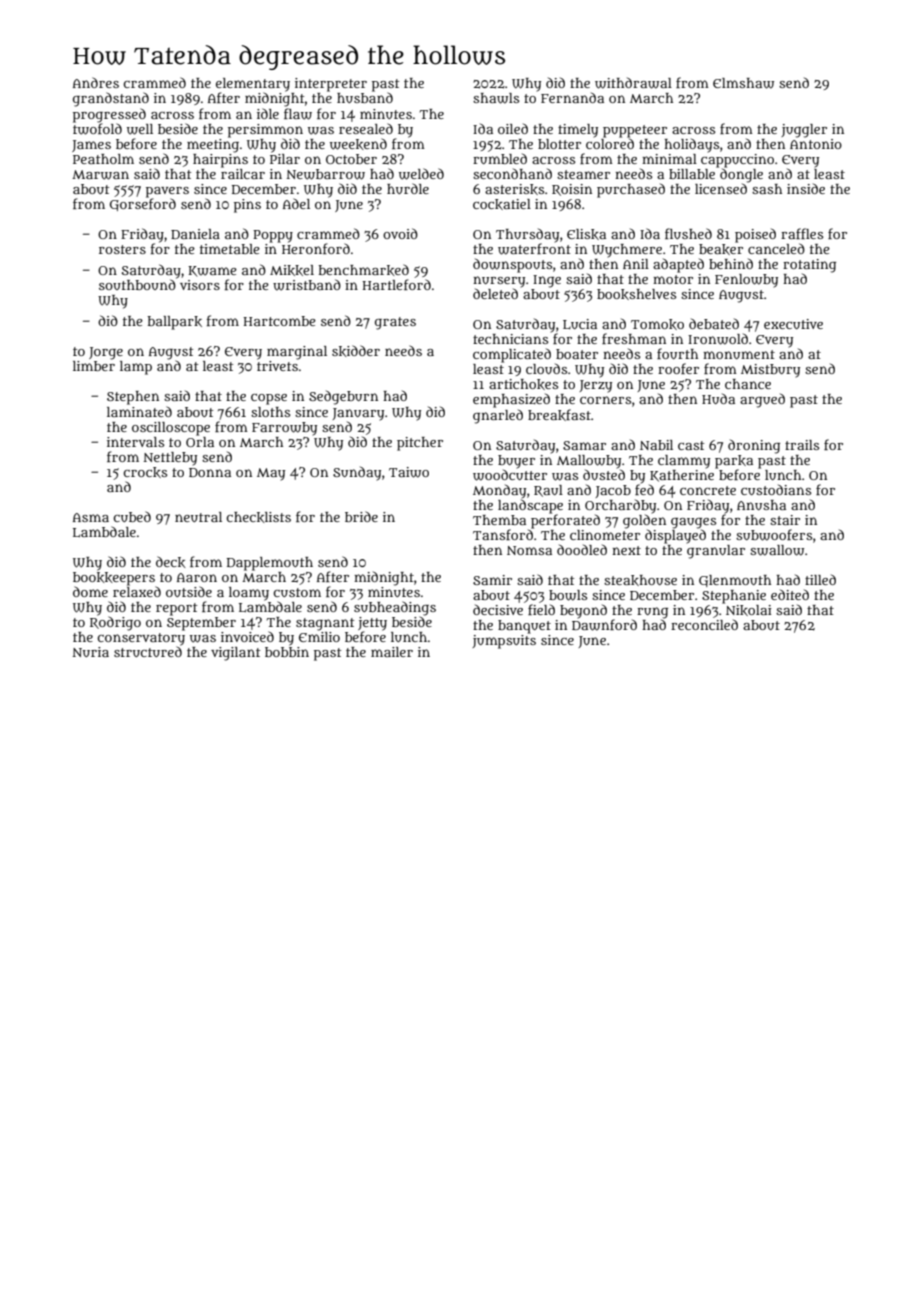  Describe the element at coordinates (270, 564) in the screenshot. I see `Dapplemouth` at that location.
